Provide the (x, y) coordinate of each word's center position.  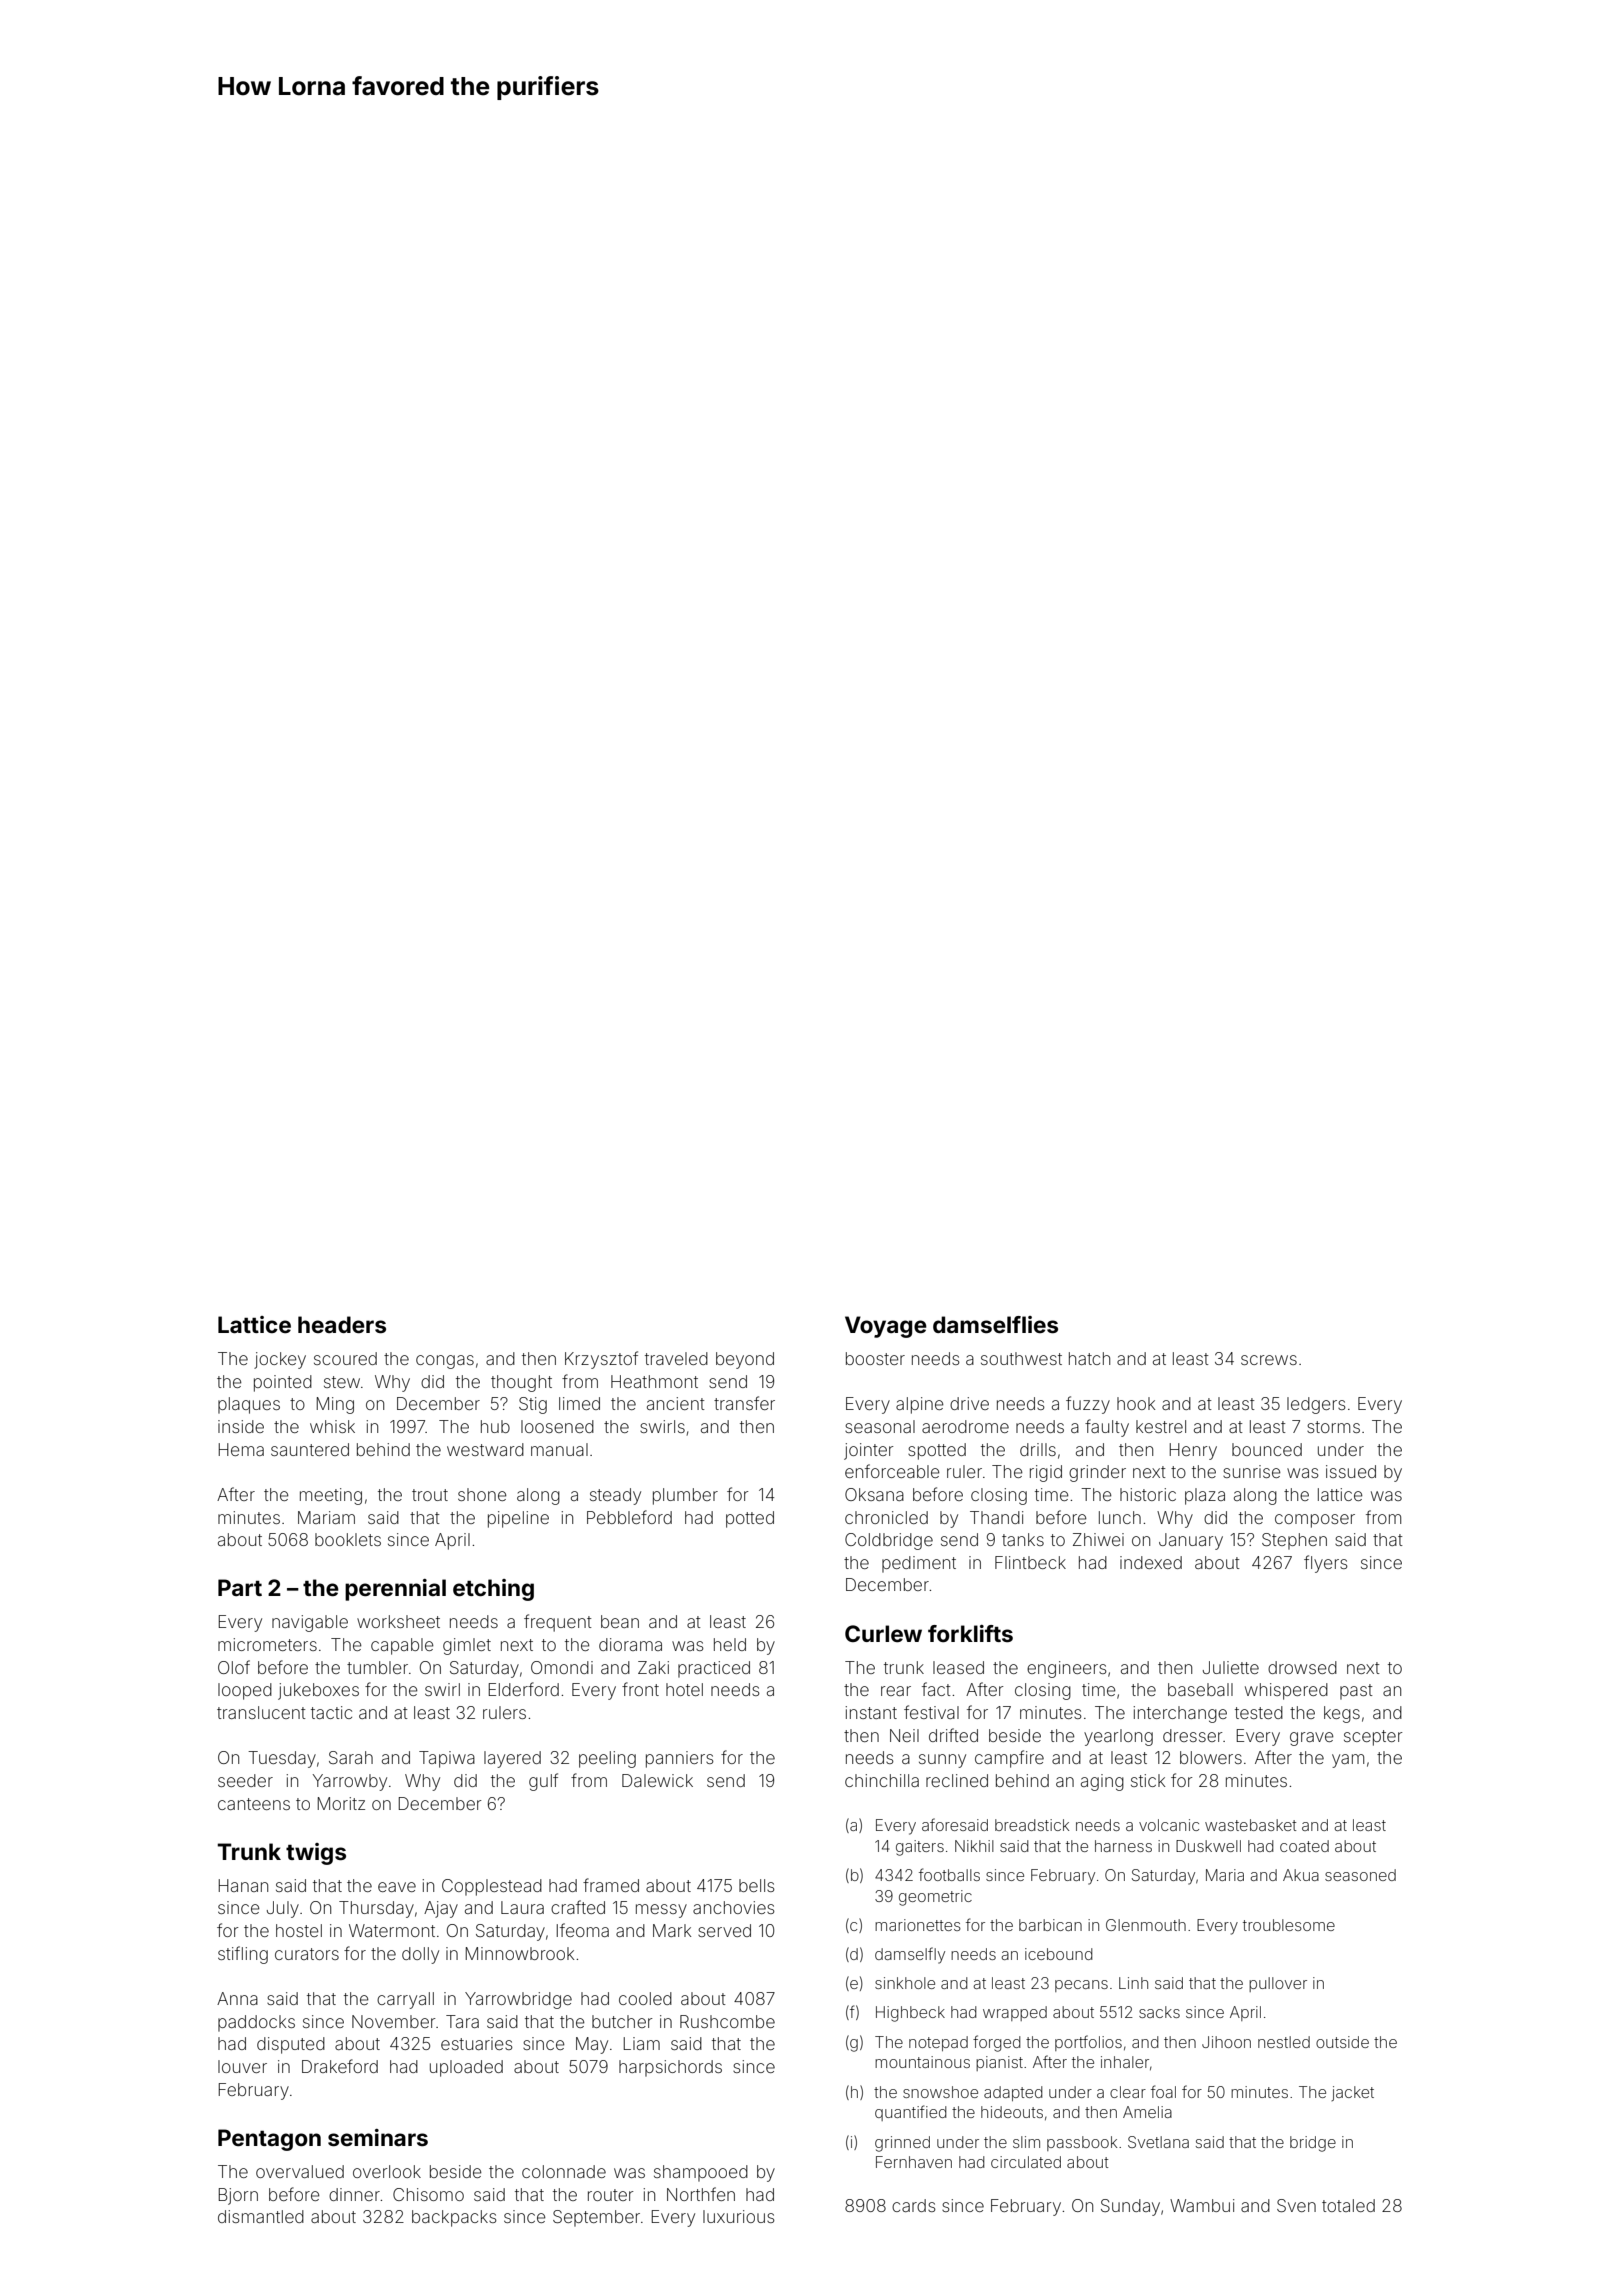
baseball (1200, 1689)
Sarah (351, 1757)
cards (914, 2205)
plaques (249, 1405)
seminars (378, 2138)
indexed (1151, 1562)
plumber (685, 1496)
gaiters (920, 1848)
